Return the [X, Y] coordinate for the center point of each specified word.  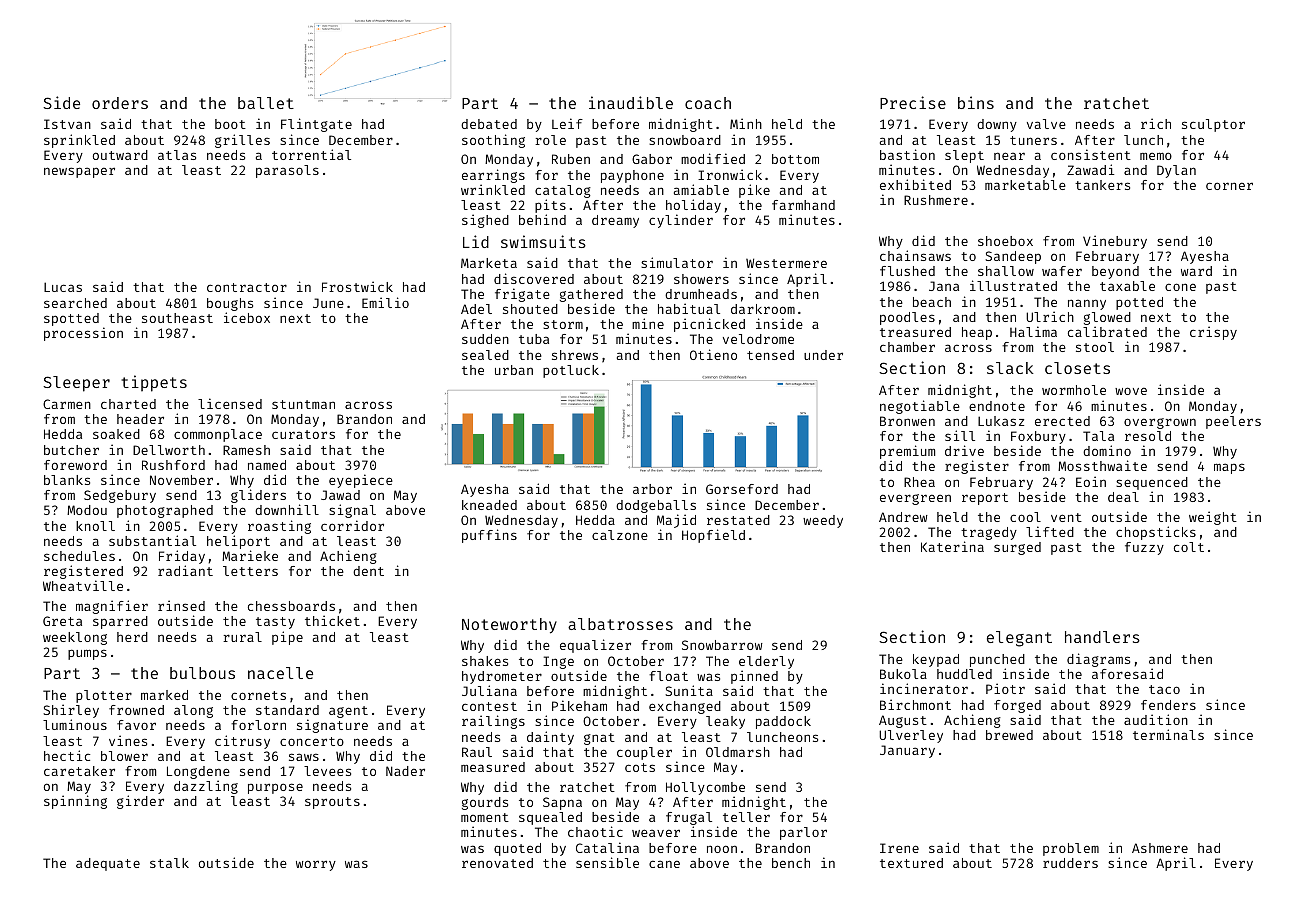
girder [140, 802]
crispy [1213, 333]
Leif [567, 123]
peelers [1233, 422]
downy [997, 125]
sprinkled [79, 141]
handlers [1102, 637]
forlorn [258, 725]
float [668, 676]
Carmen [67, 404]
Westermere [786, 263]
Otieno [713, 354]
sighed [485, 221]
